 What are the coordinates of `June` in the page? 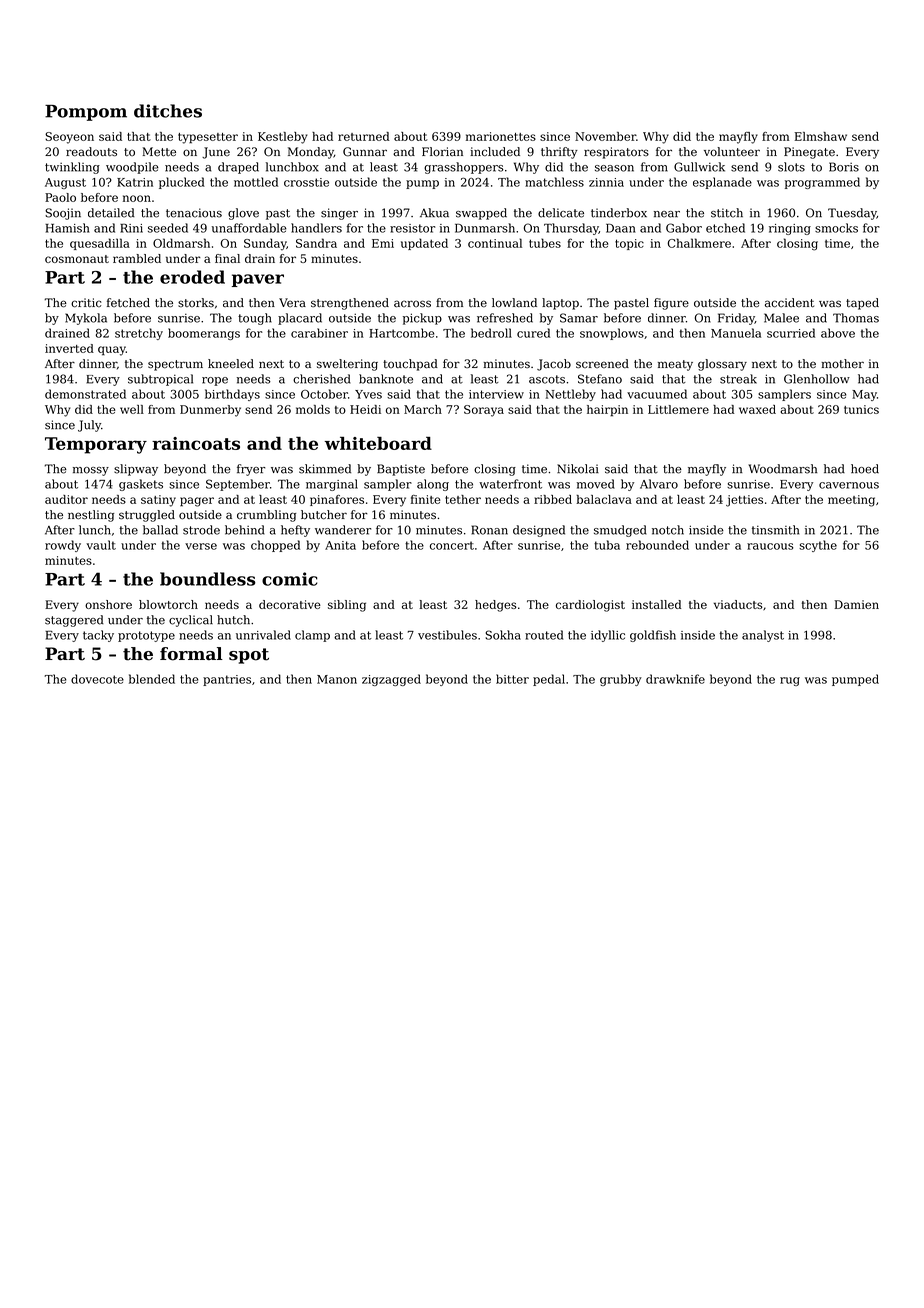 It's located at (216, 153).
